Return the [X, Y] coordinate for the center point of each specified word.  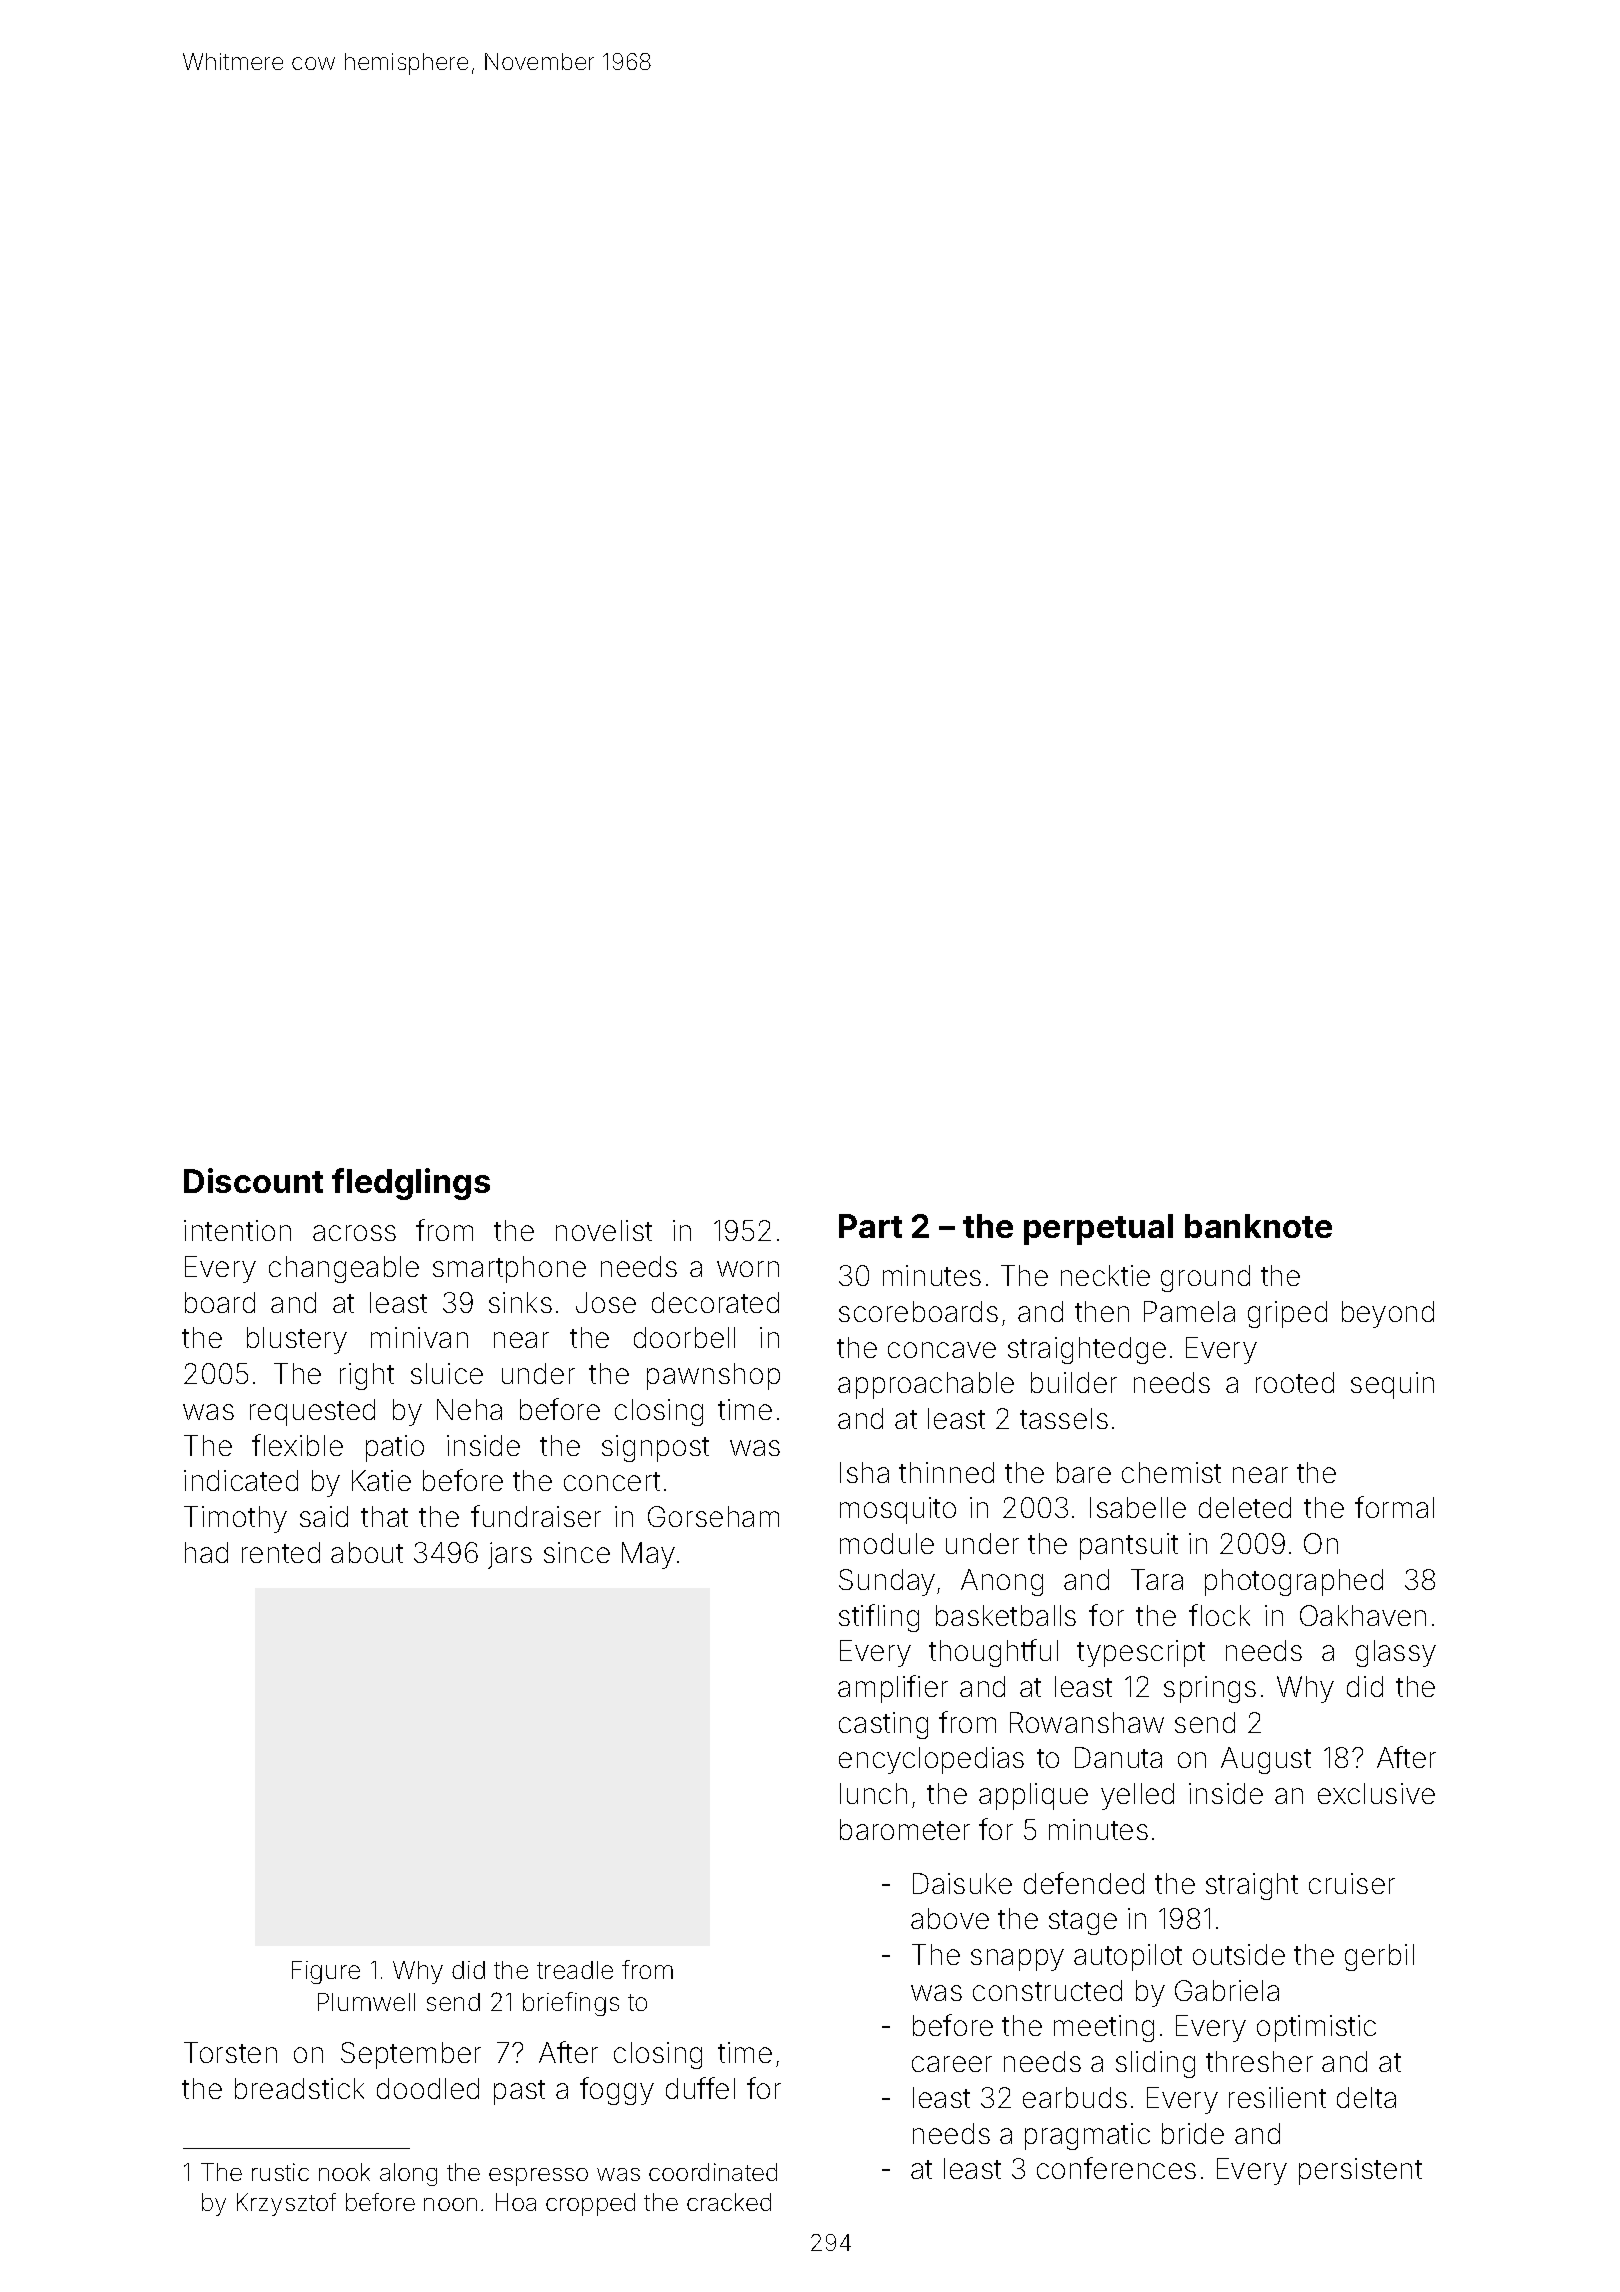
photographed [1294, 1582]
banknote [1258, 1226]
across [354, 1233]
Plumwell [366, 2002]
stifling [879, 1618]
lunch [873, 1793]
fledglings [411, 1184]
